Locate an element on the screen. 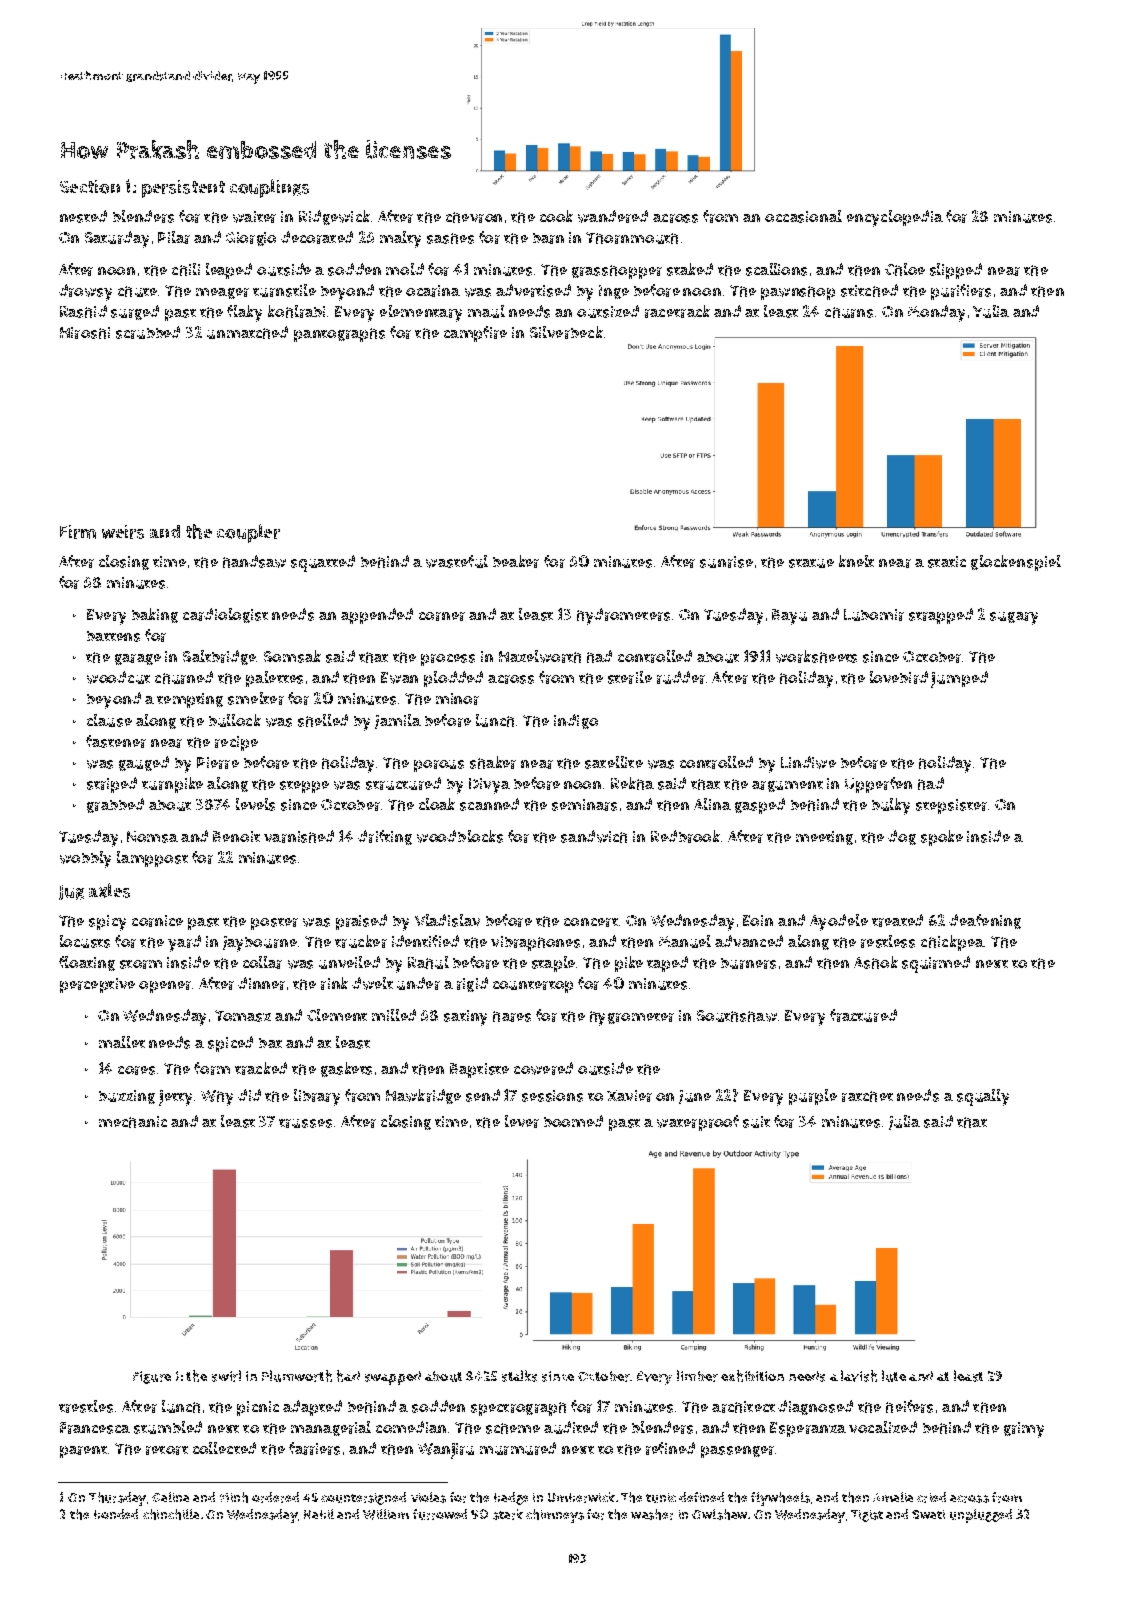  audited is located at coordinates (571, 1427).
